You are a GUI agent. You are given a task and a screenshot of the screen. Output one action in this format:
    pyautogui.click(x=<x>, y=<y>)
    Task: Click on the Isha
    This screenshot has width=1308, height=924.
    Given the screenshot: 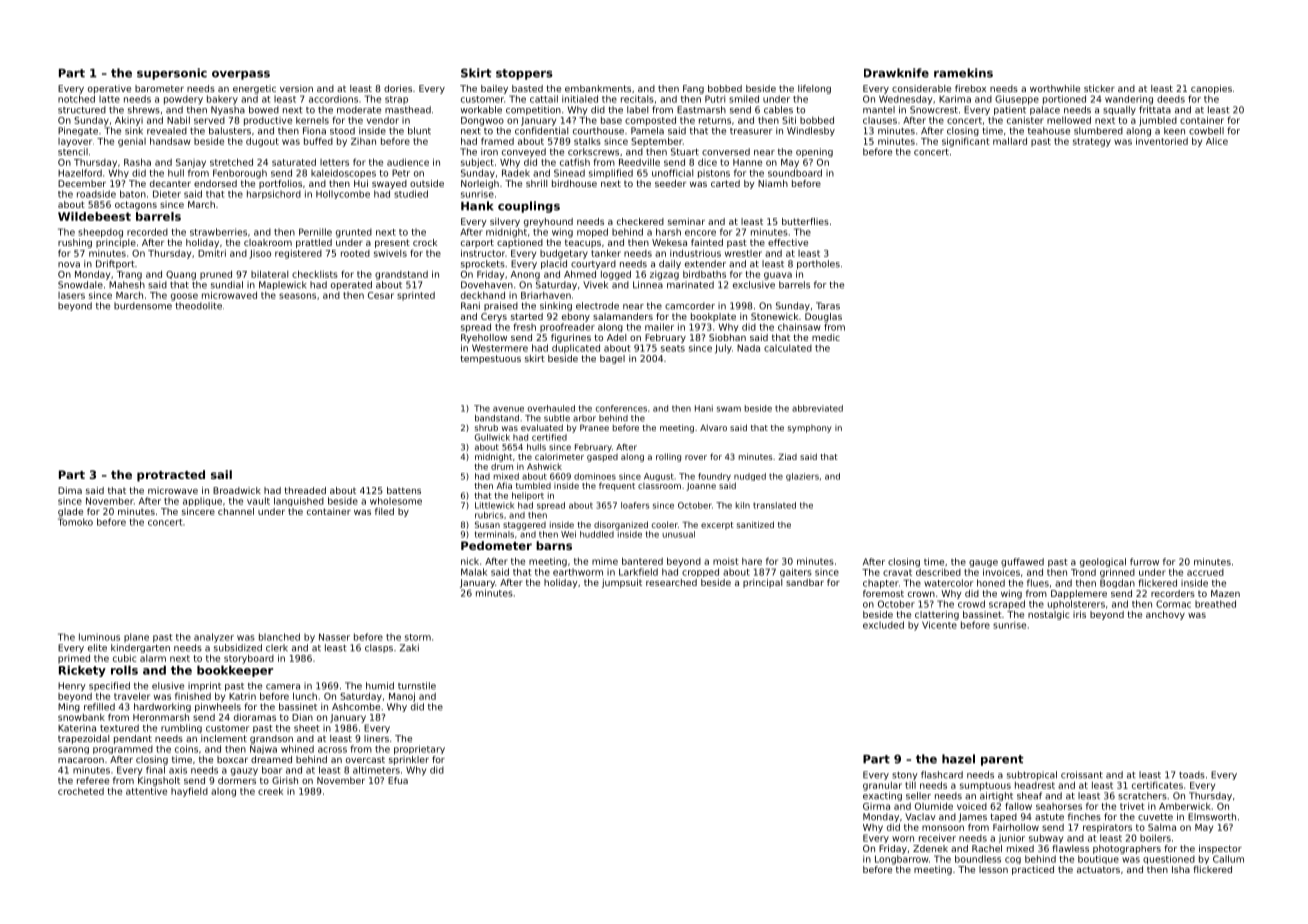 What is the action you would take?
    pyautogui.click(x=1181, y=869)
